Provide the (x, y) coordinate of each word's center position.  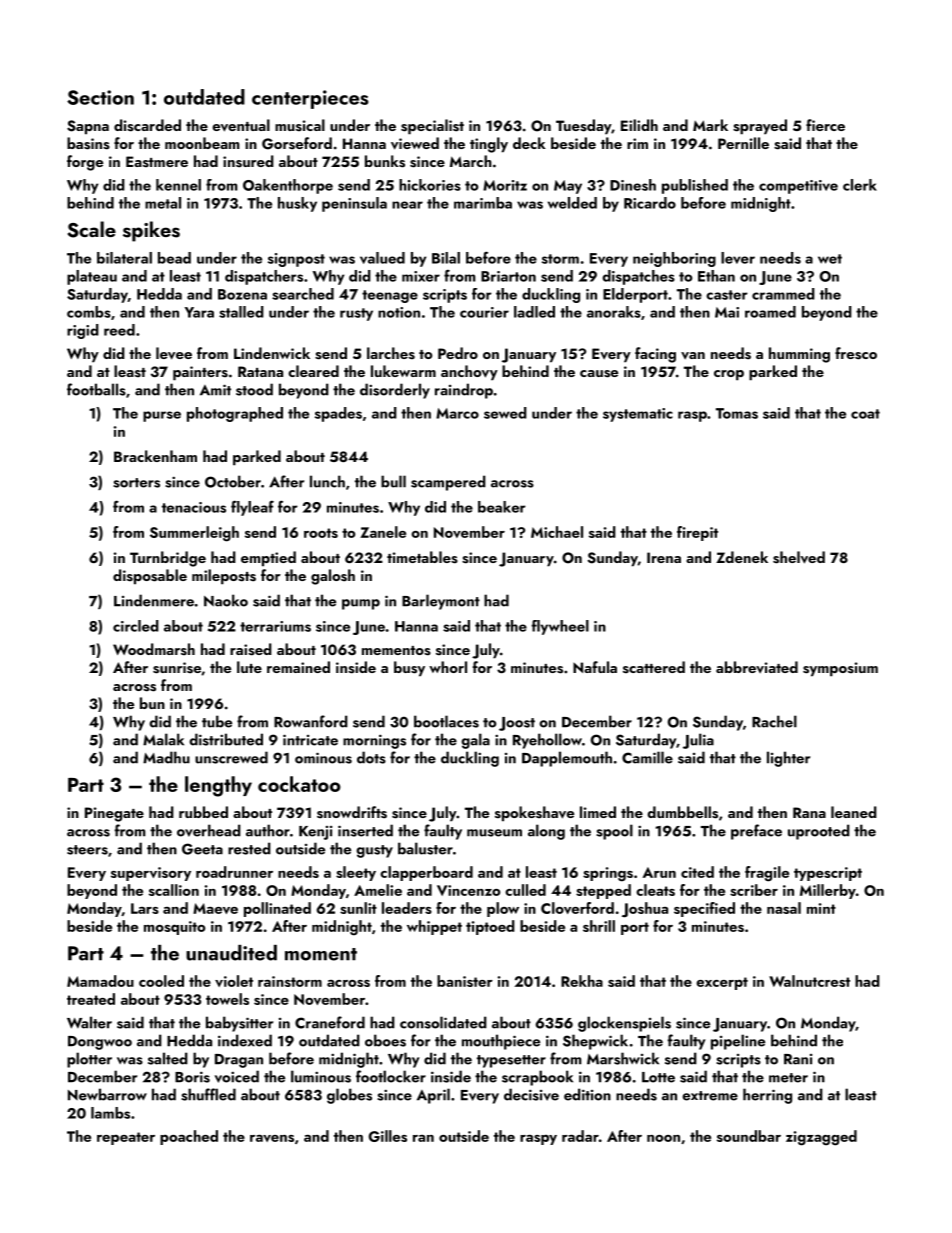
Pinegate (114, 814)
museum (494, 833)
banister (465, 981)
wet (830, 259)
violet (234, 981)
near (407, 205)
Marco (457, 413)
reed (119, 330)
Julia (698, 741)
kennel (178, 185)
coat (865, 414)
